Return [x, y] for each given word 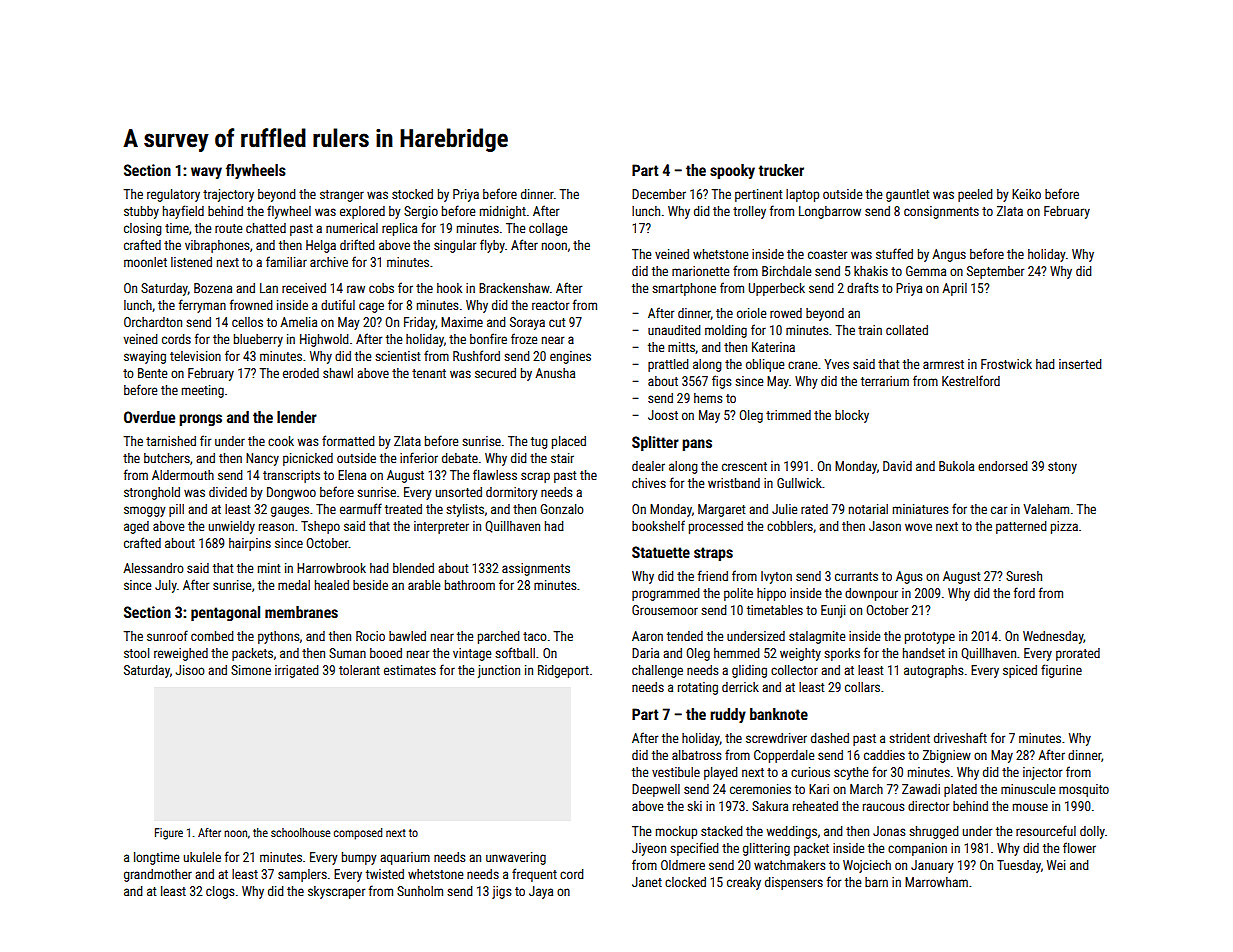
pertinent [758, 195]
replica [399, 229]
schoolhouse [300, 832]
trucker [781, 170]
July [166, 586]
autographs [933, 671]
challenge [657, 671]
